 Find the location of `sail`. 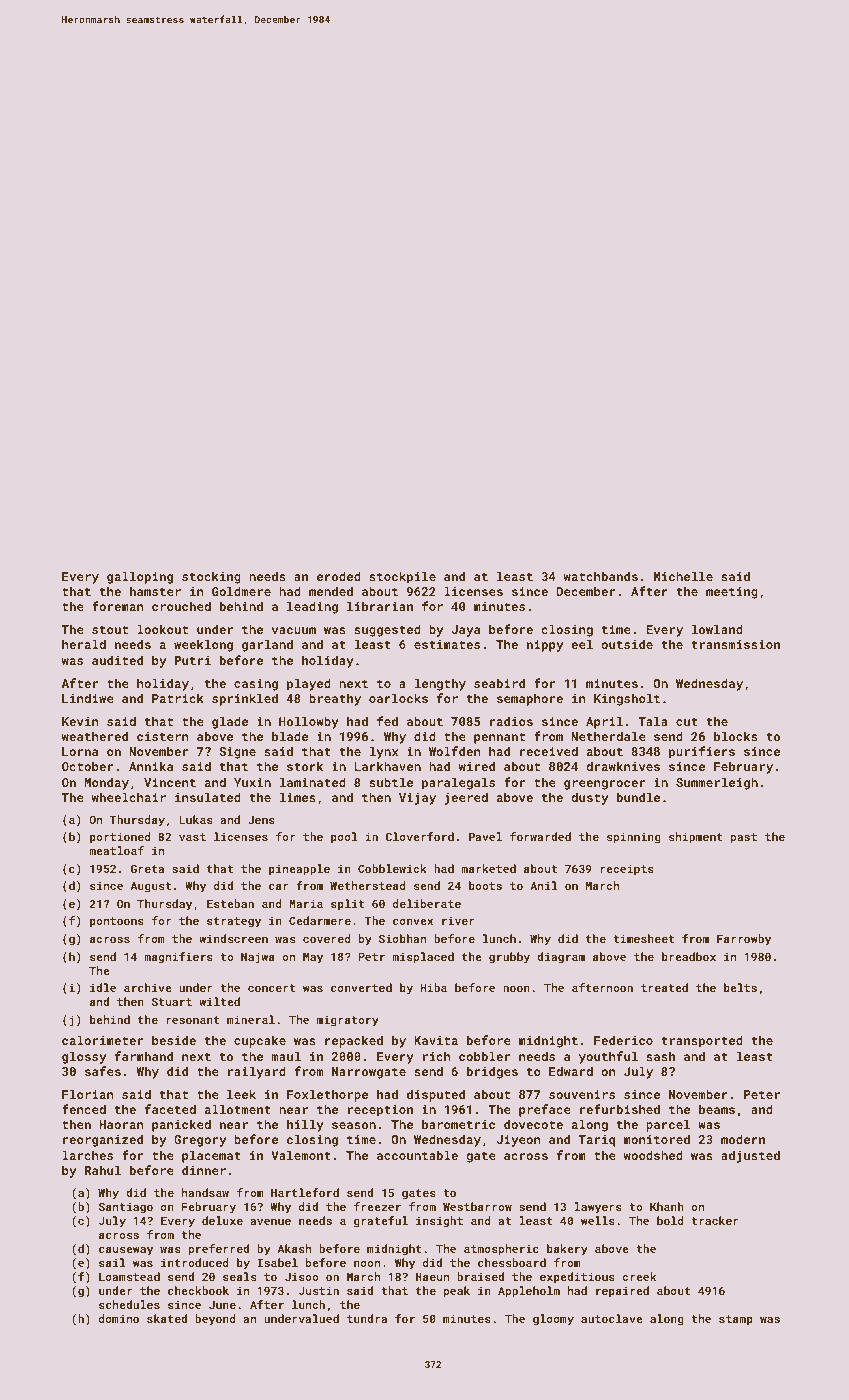

sail is located at coordinates (112, 1262).
